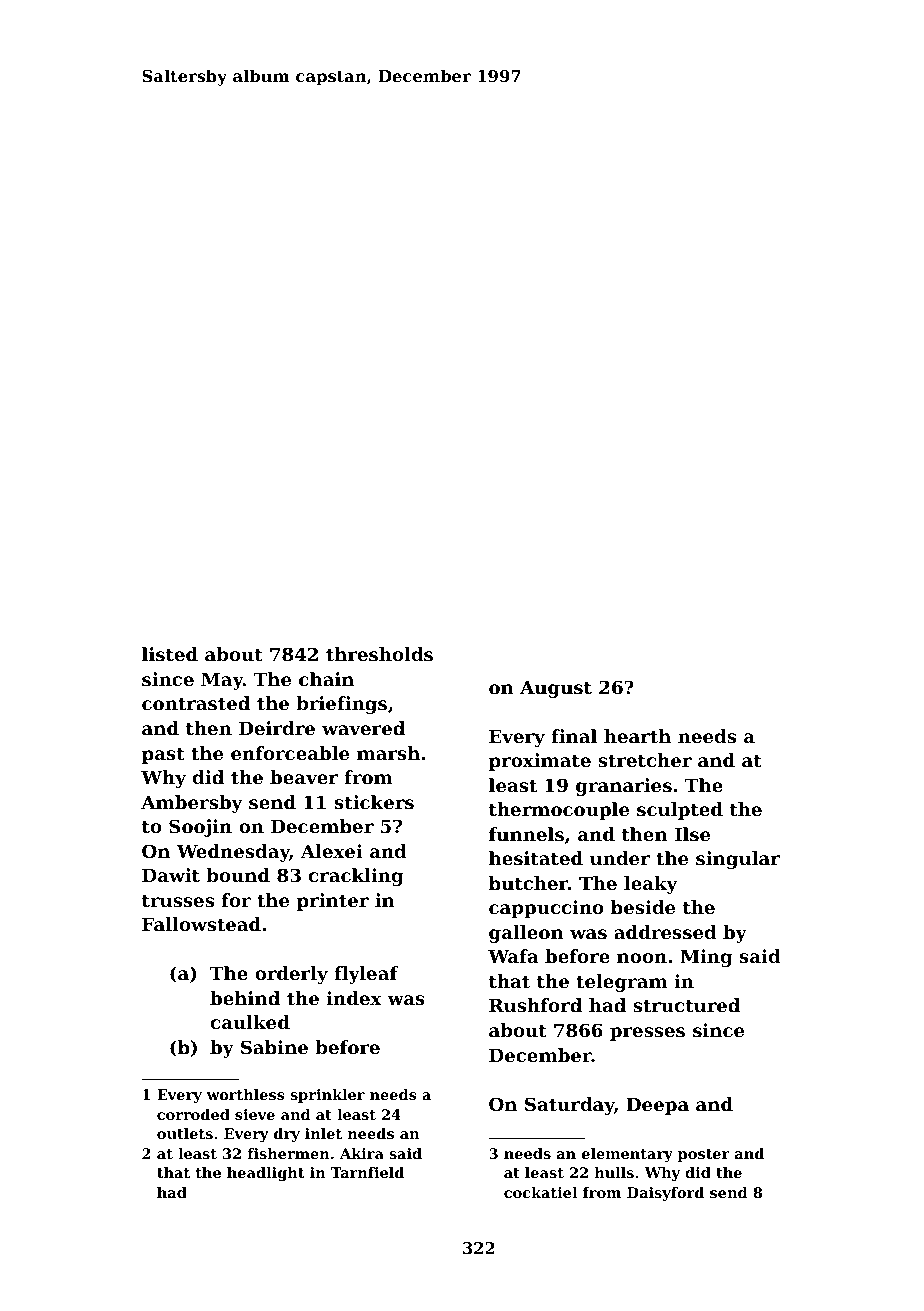 The height and width of the page is (1311, 924). What do you see at coordinates (622, 983) in the page?
I see `telegram` at bounding box center [622, 983].
